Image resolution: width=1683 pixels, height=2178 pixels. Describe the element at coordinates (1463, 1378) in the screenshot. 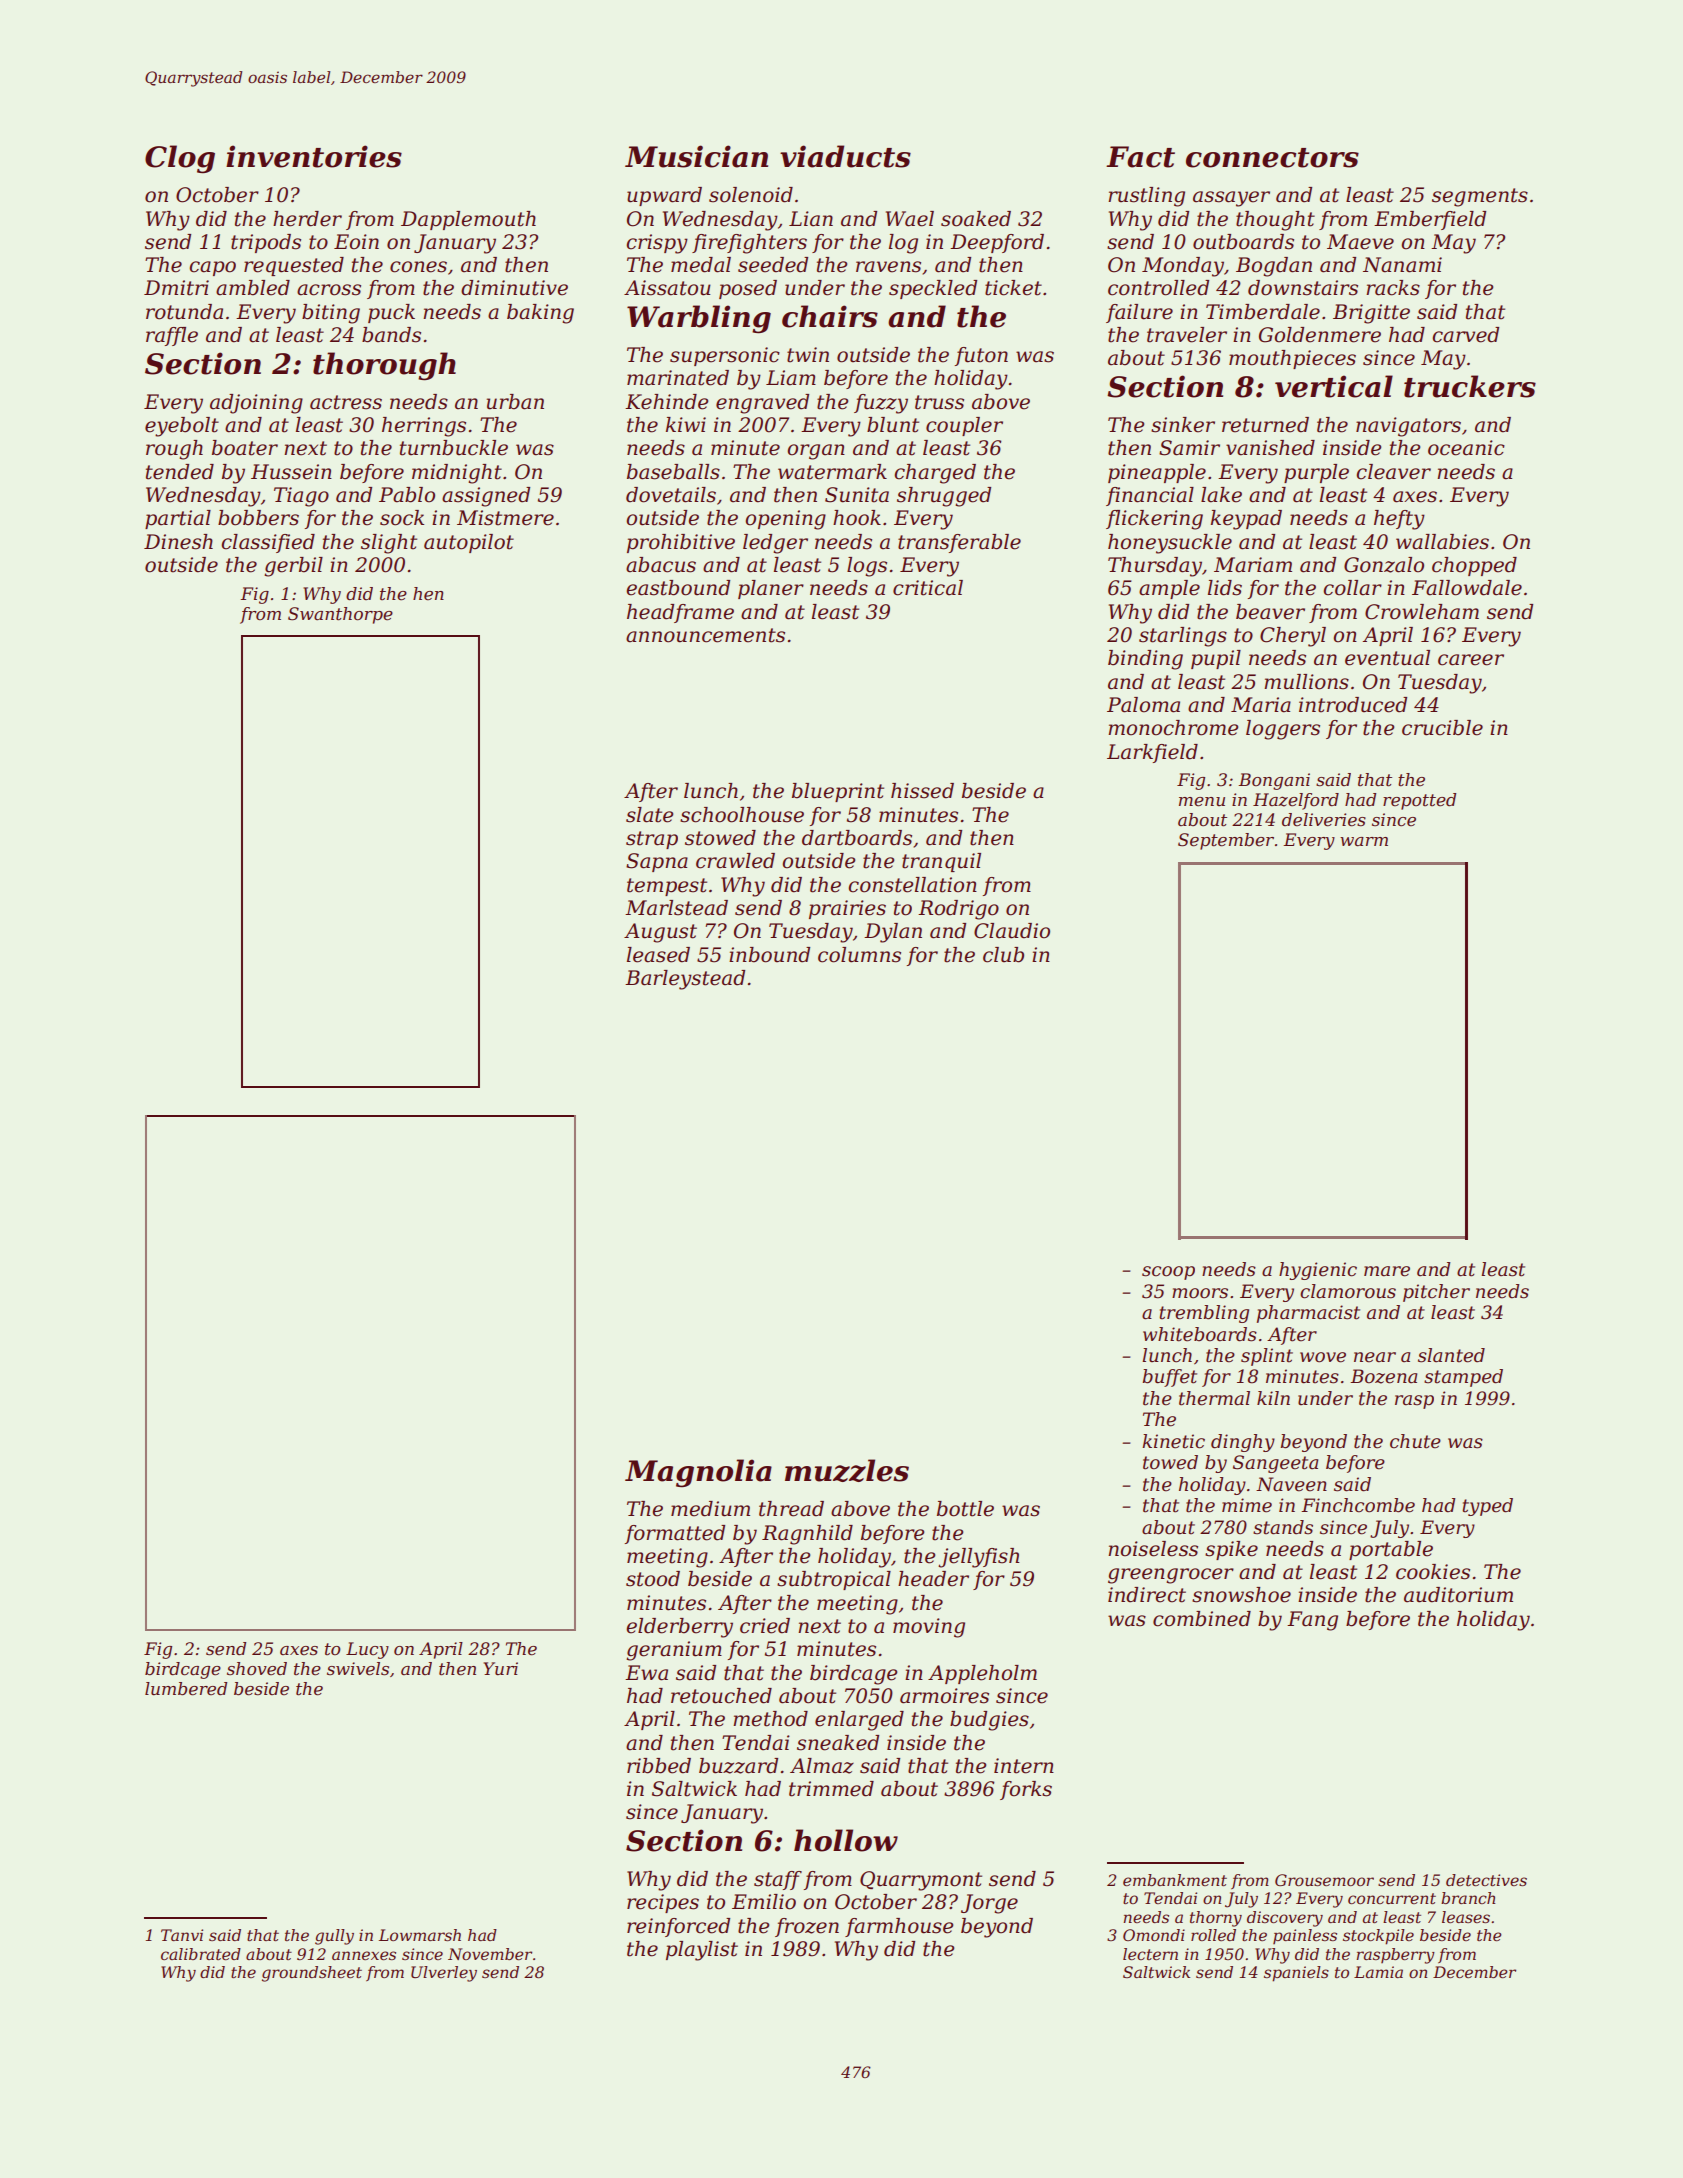

I see `stamped` at that location.
